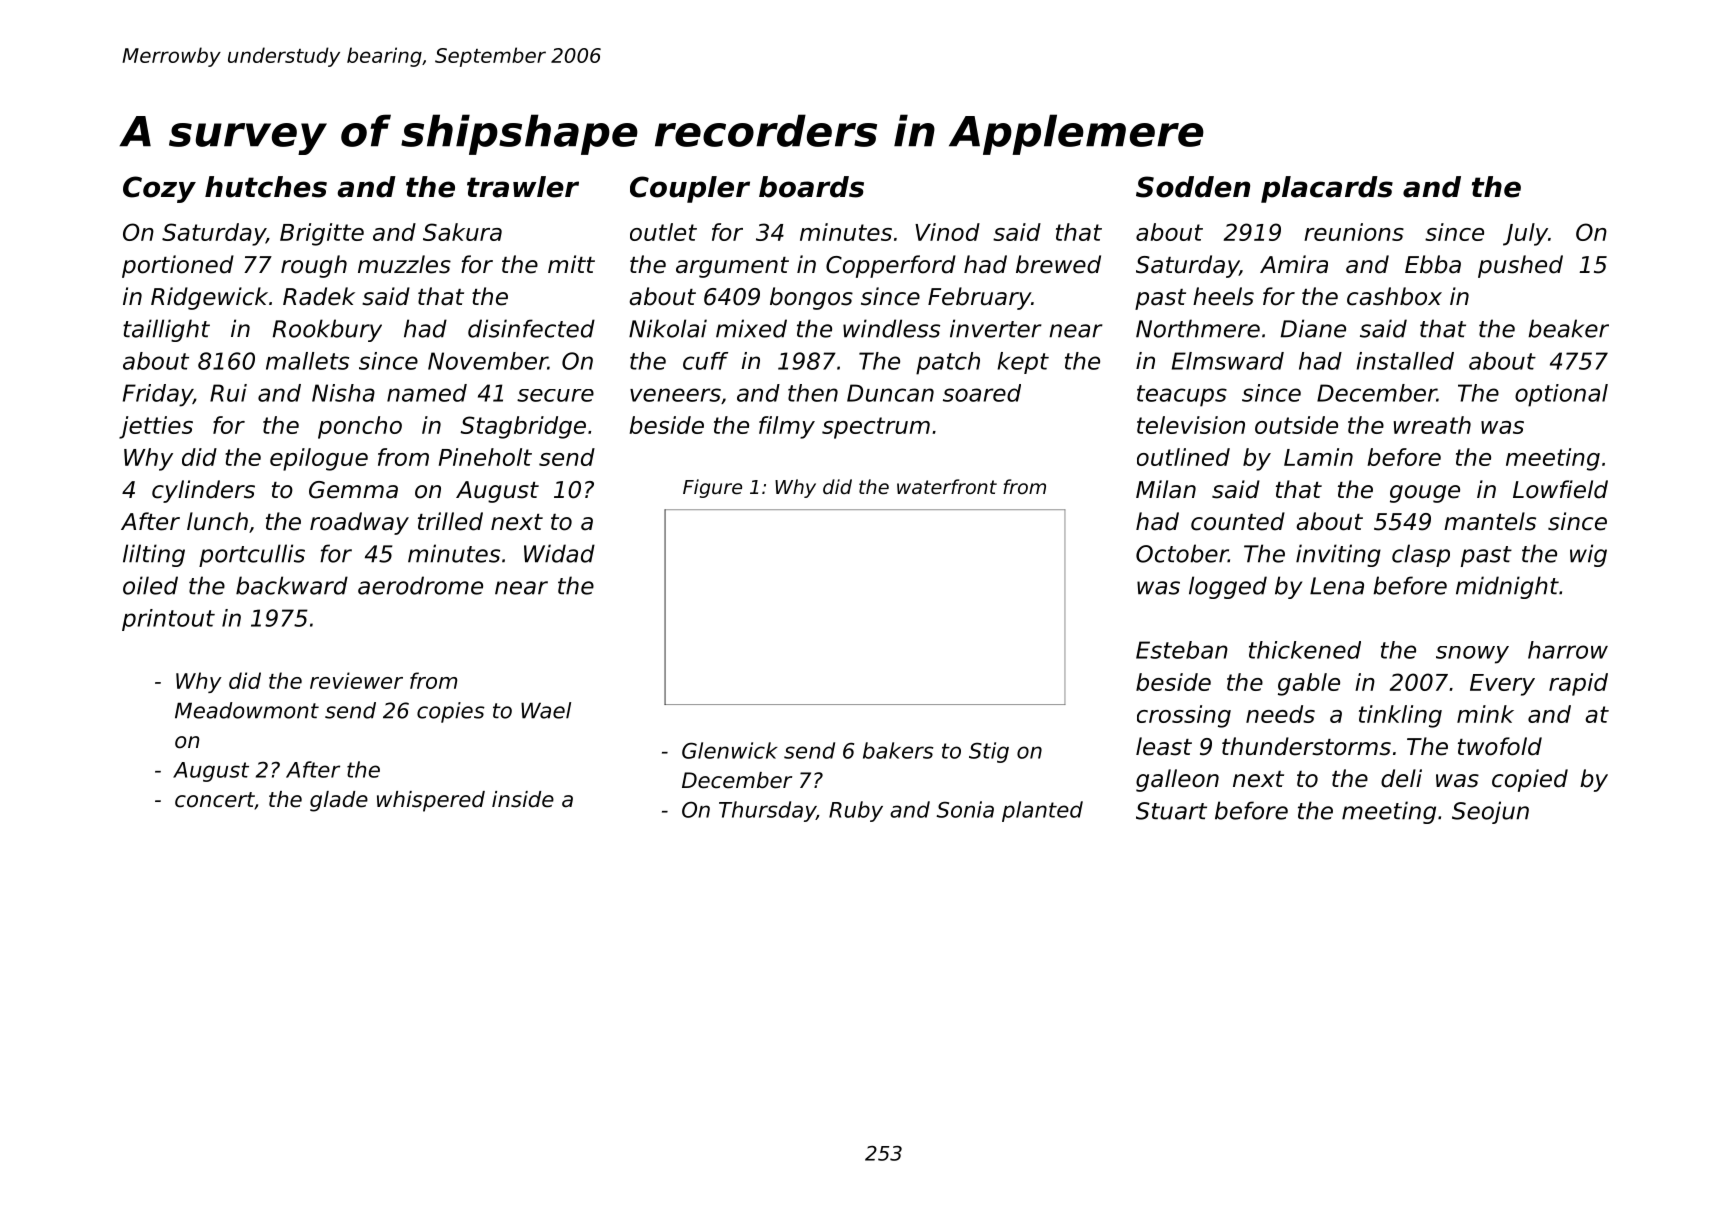 The width and height of the screenshot is (1730, 1223). What do you see at coordinates (1294, 264) in the screenshot?
I see `Amira` at bounding box center [1294, 264].
